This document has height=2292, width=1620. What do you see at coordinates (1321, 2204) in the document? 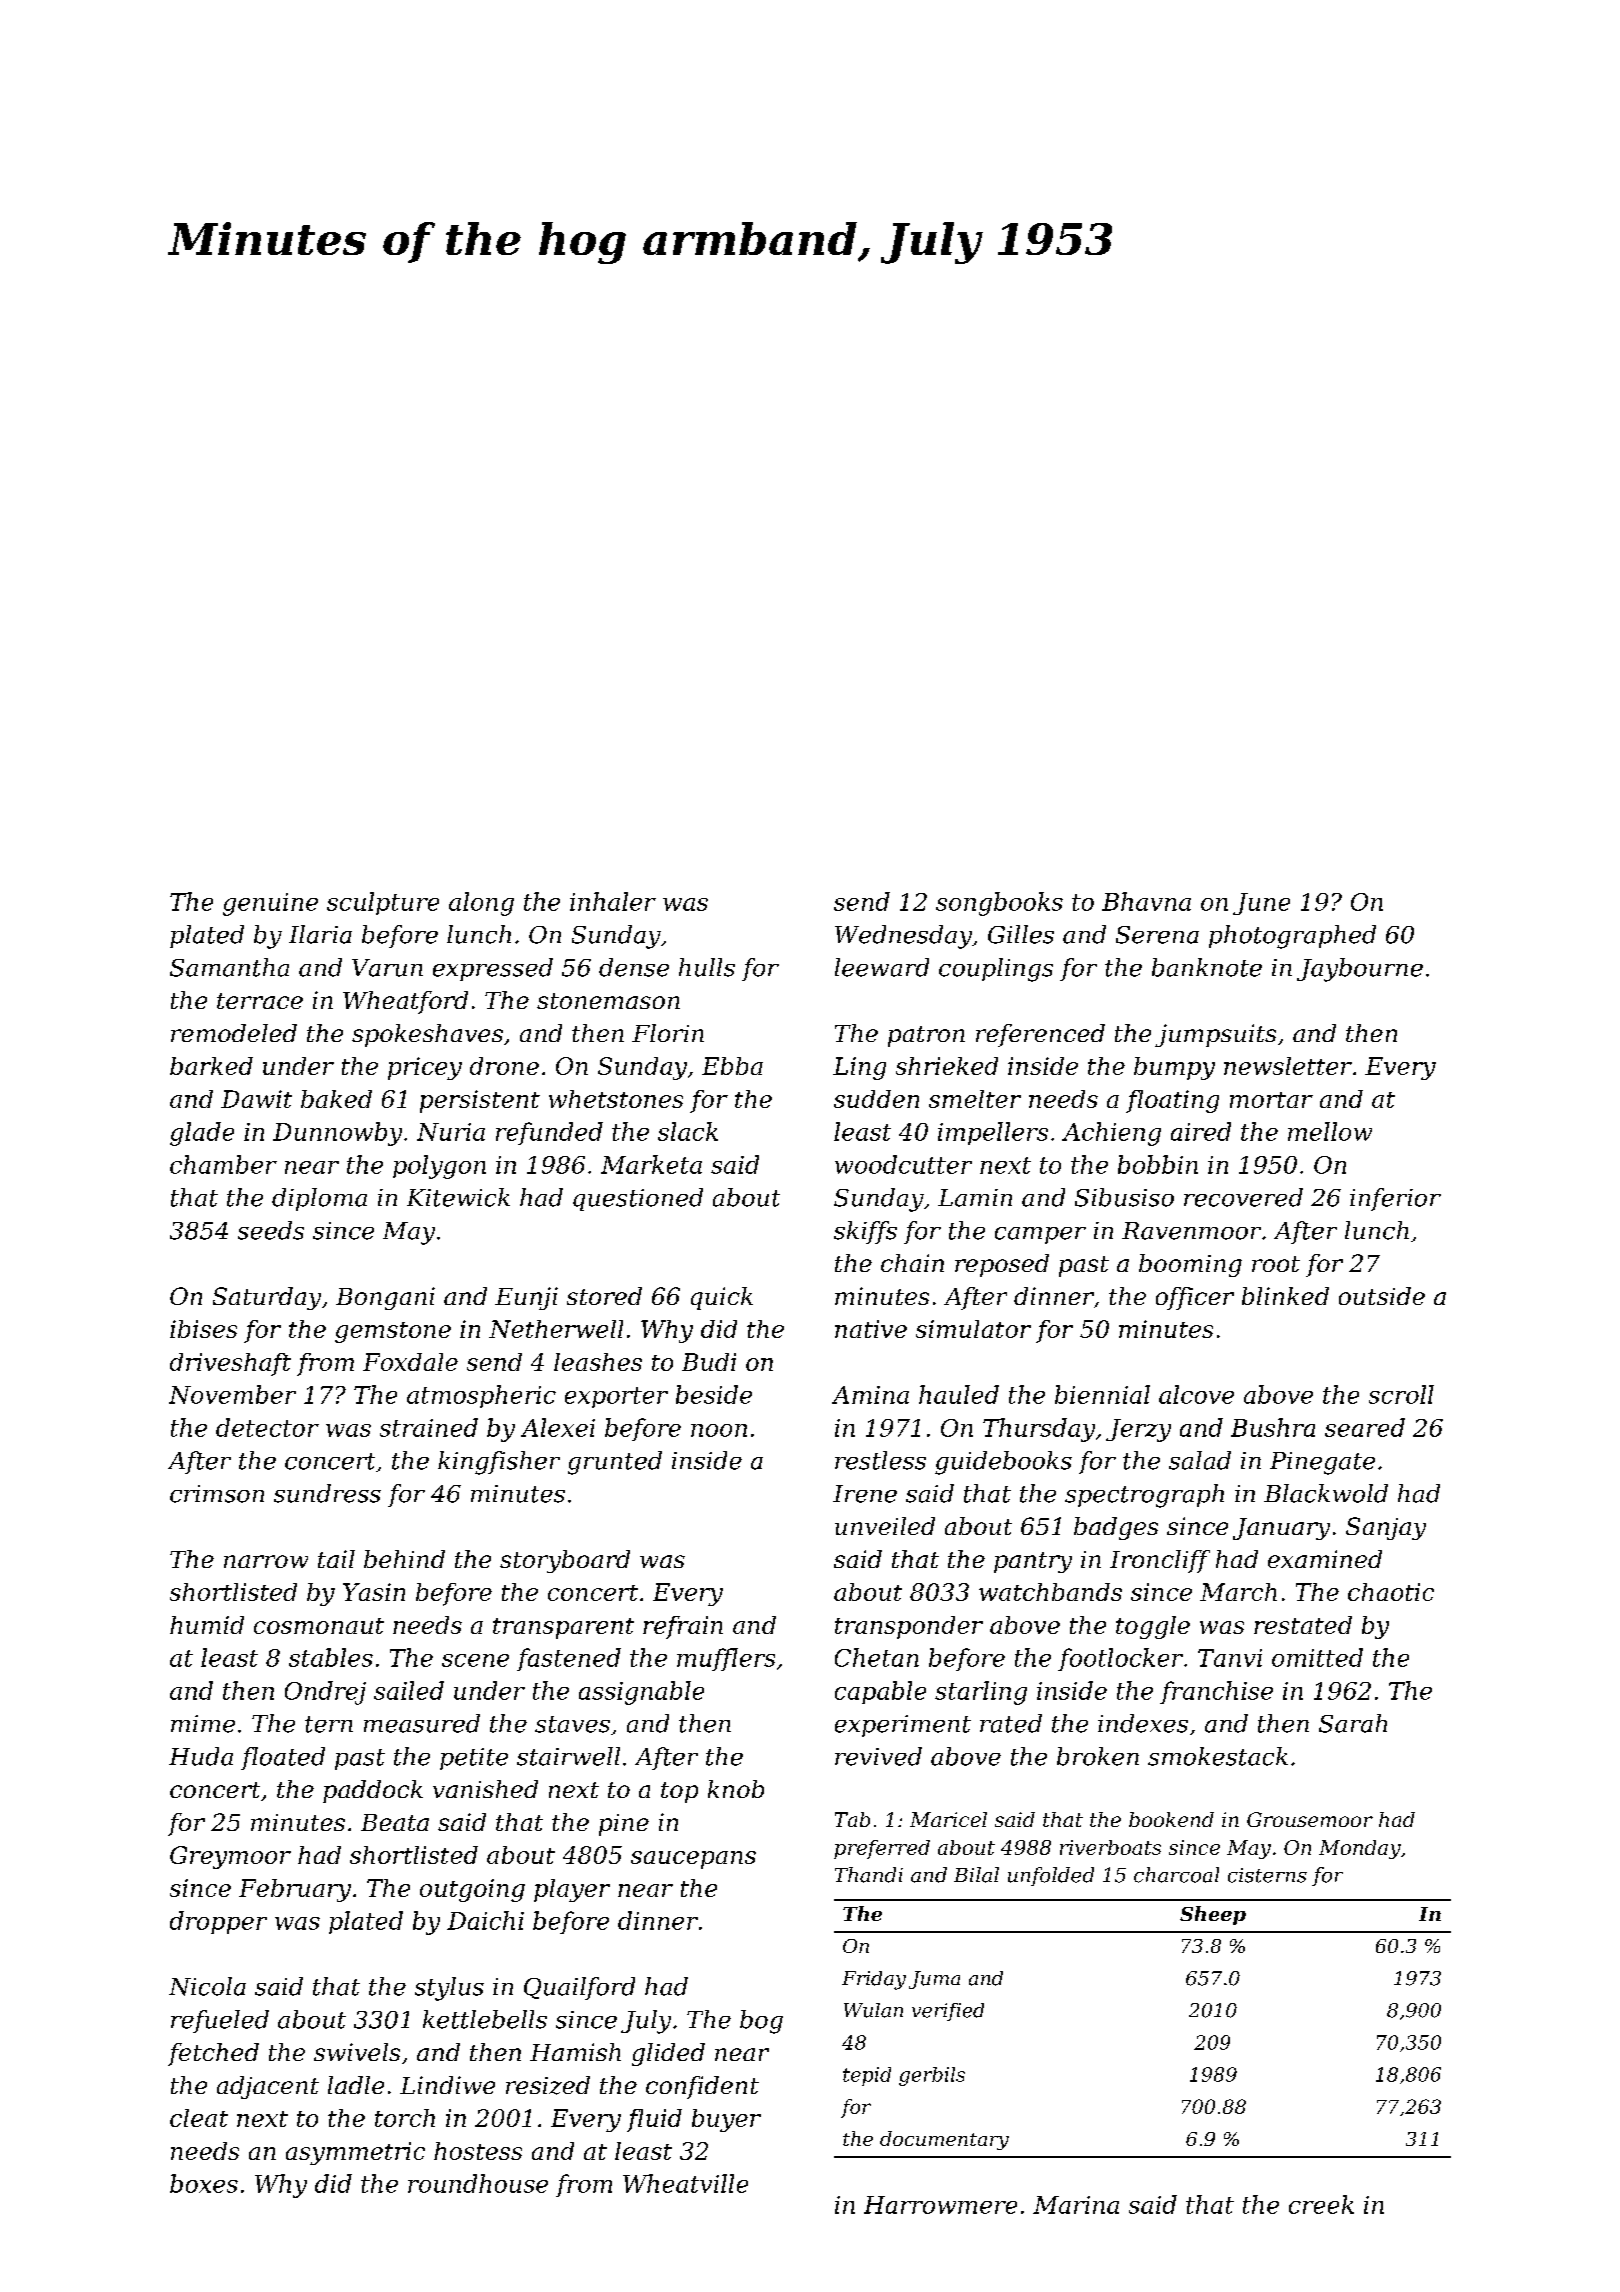
I see `creek` at bounding box center [1321, 2204].
